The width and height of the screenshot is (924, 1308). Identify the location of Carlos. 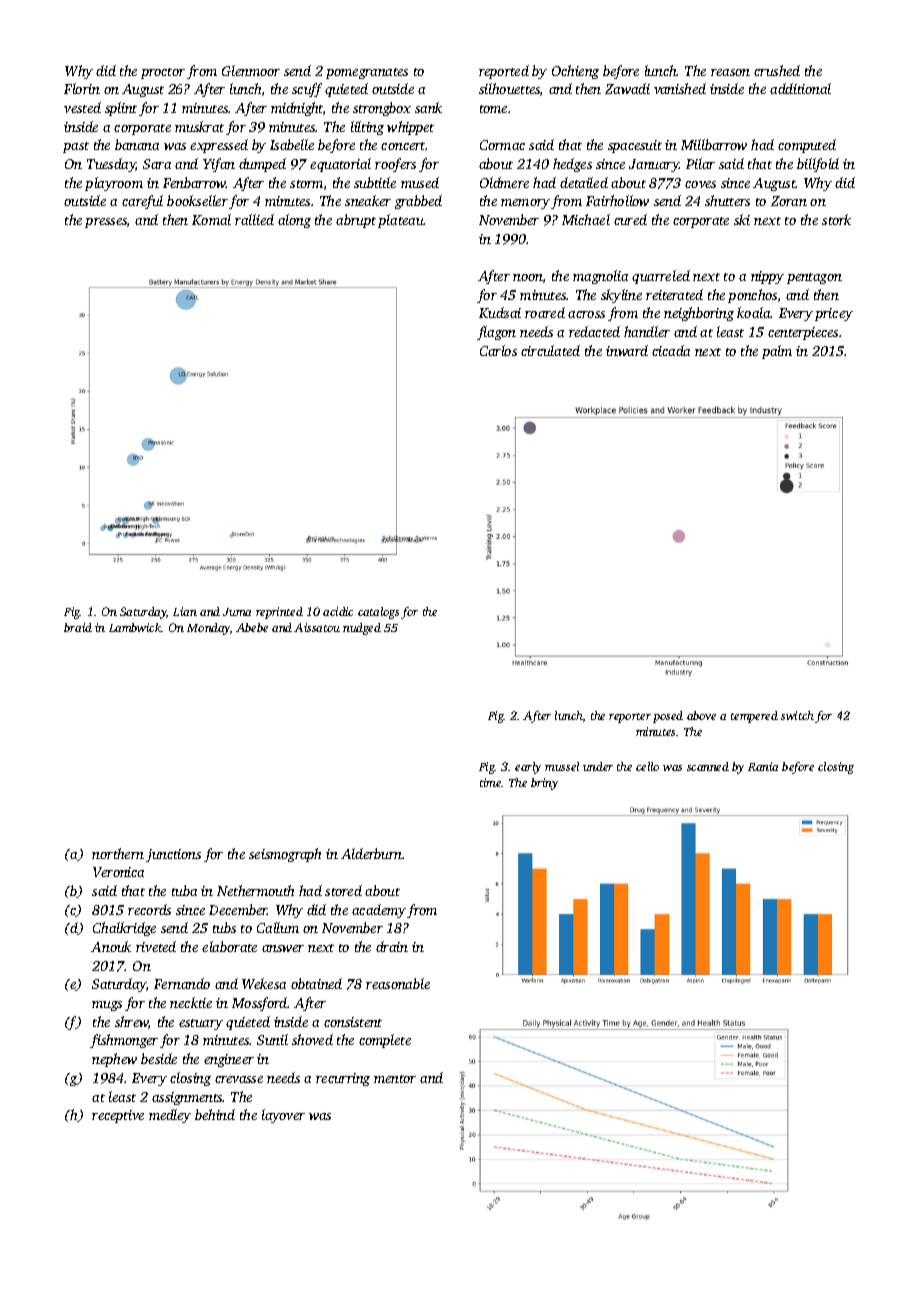
(498, 350).
